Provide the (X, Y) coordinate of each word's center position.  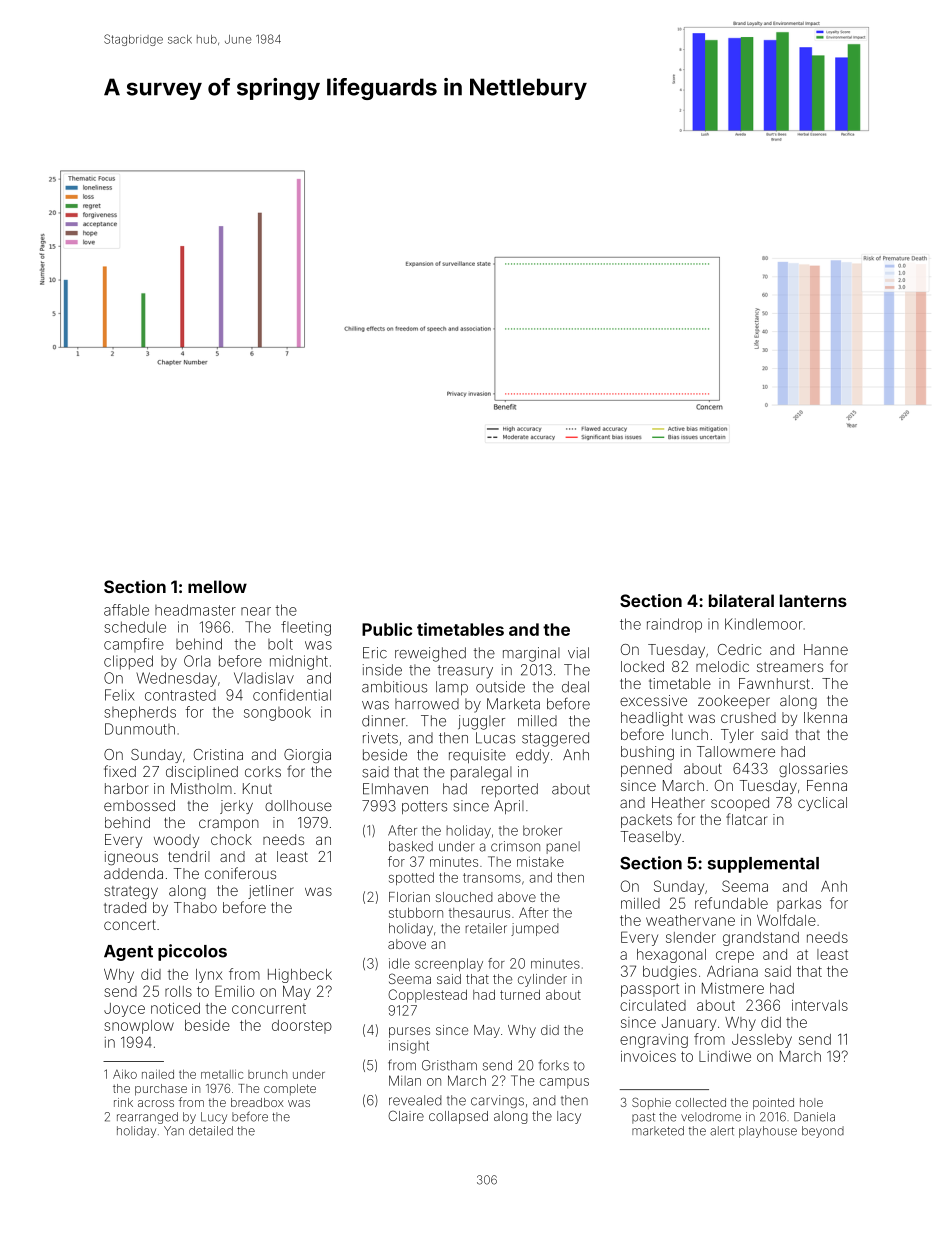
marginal (531, 654)
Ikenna (825, 717)
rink (123, 1102)
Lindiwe (725, 1056)
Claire (406, 1115)
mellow (217, 586)
